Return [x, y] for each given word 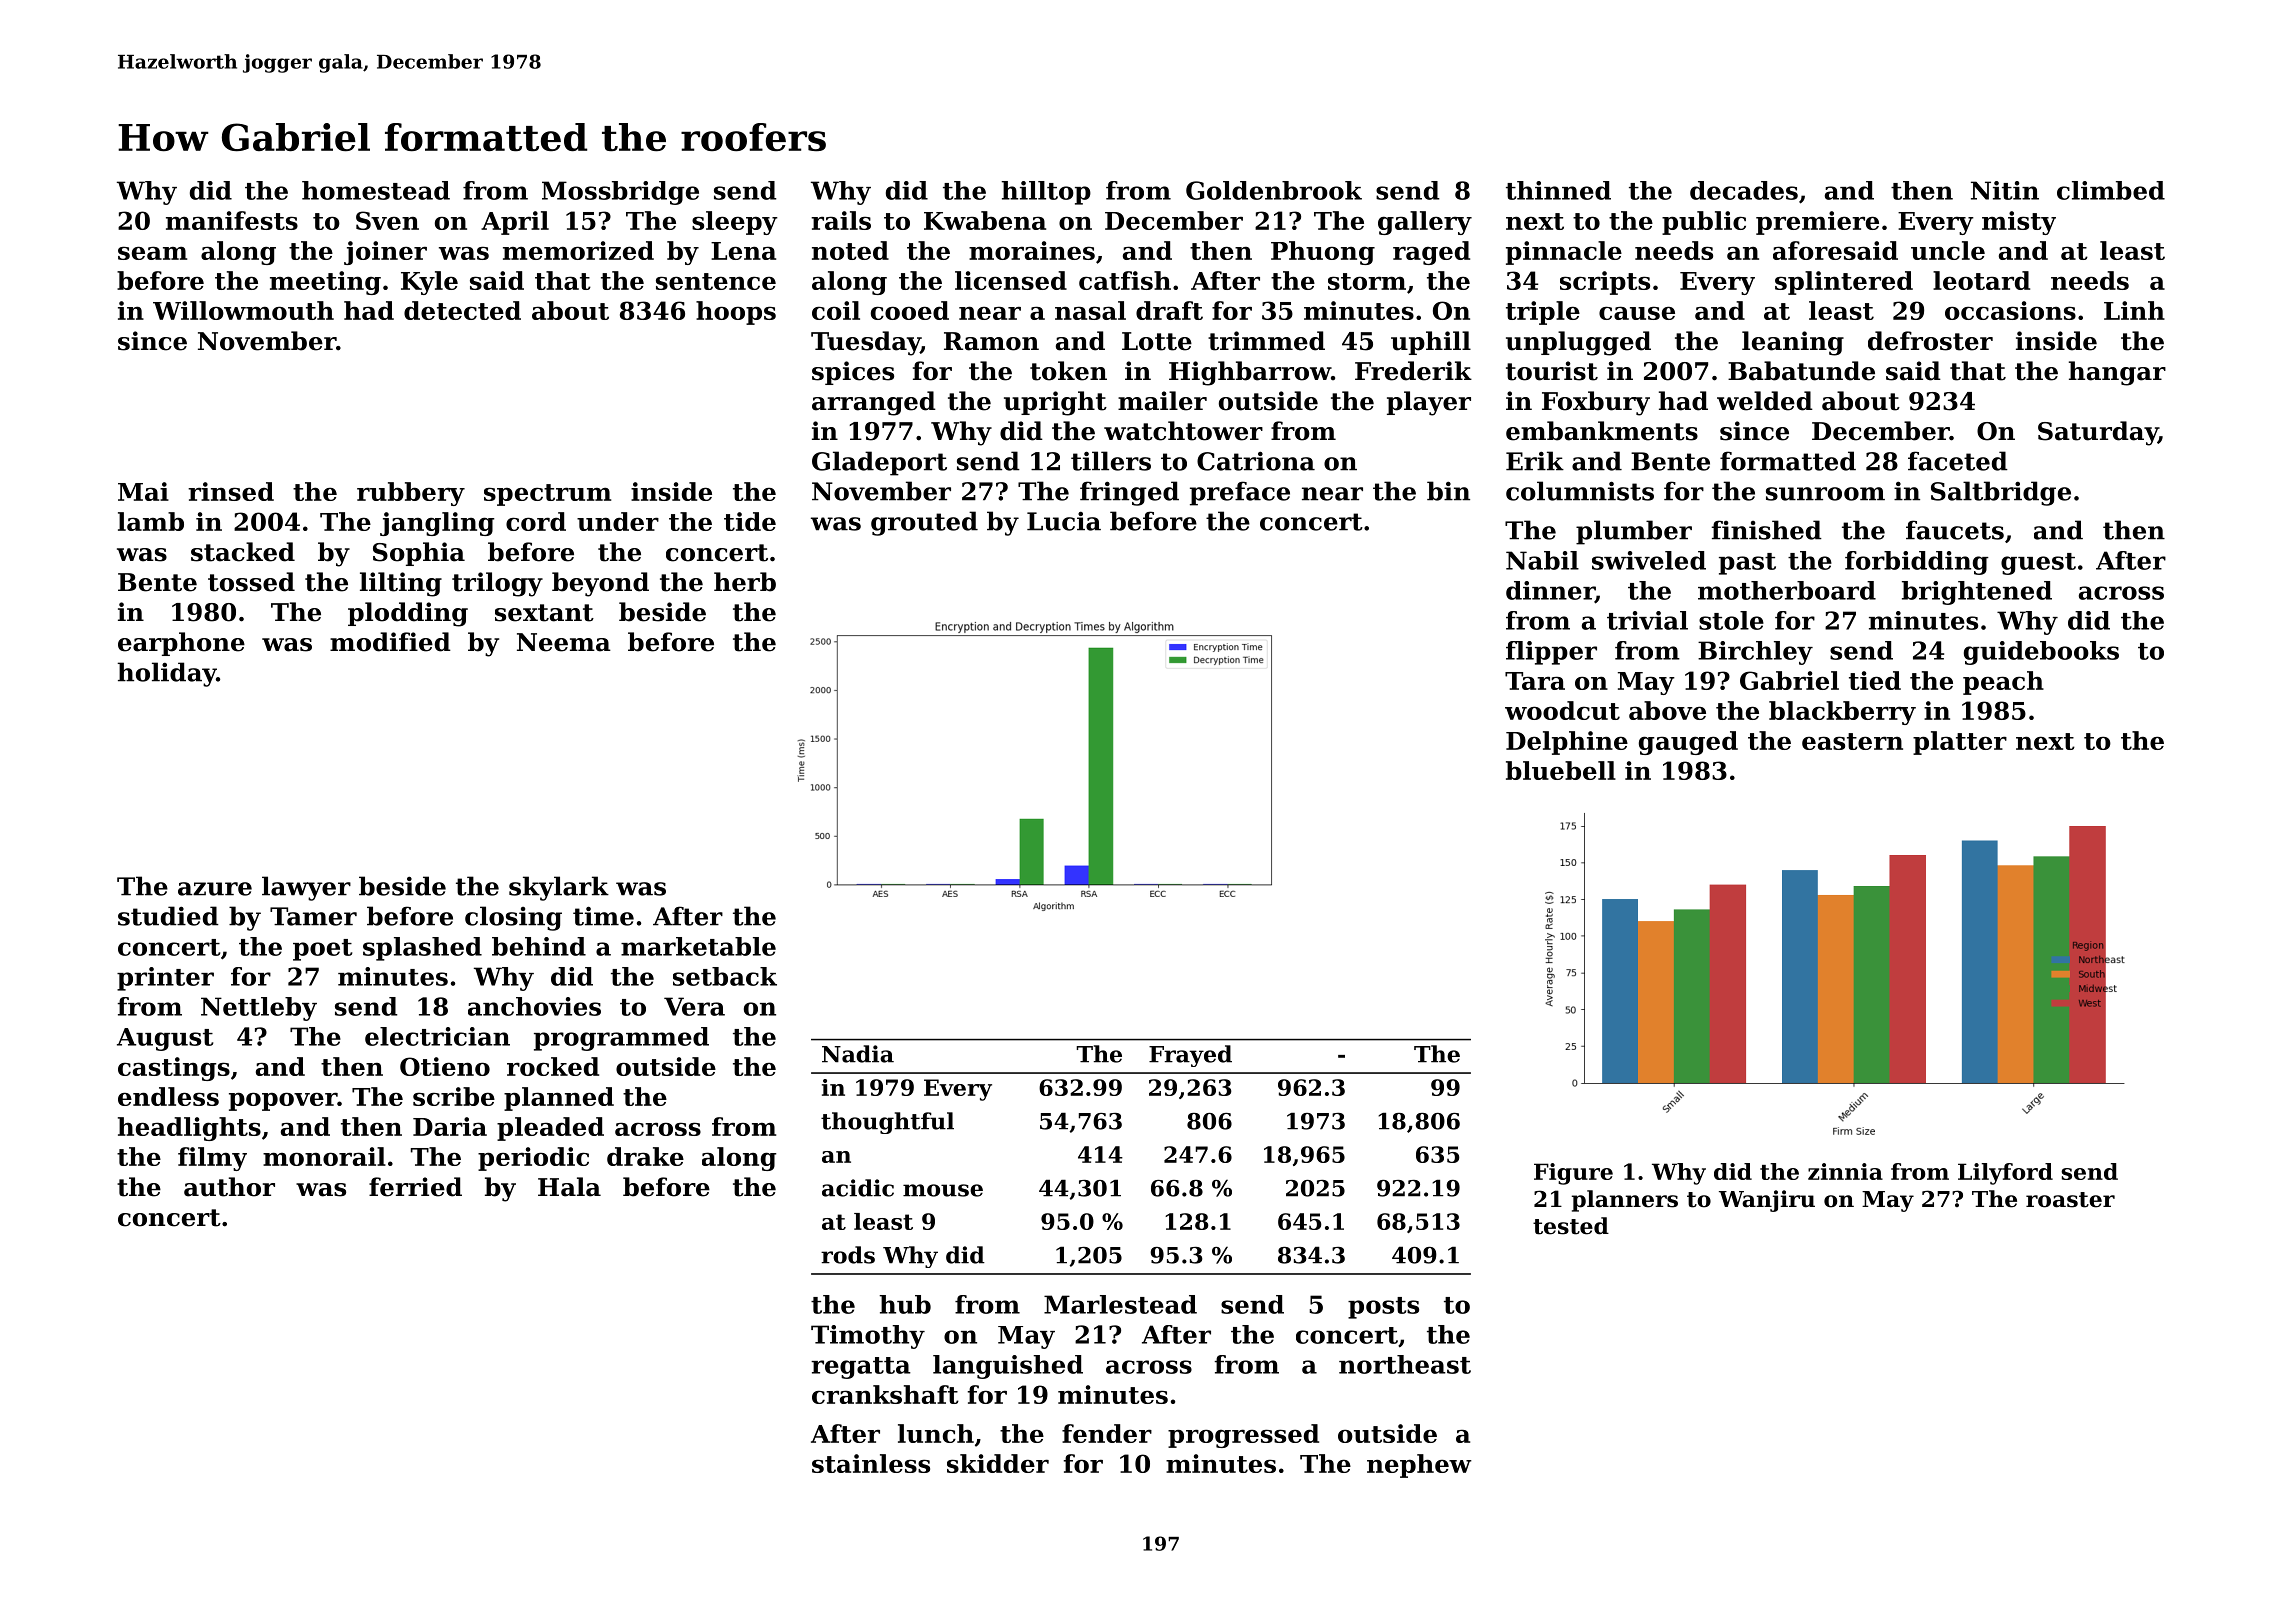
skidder [998, 1463]
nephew [1419, 1466]
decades [1744, 190]
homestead [376, 190]
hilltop [1046, 193]
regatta [861, 1368]
